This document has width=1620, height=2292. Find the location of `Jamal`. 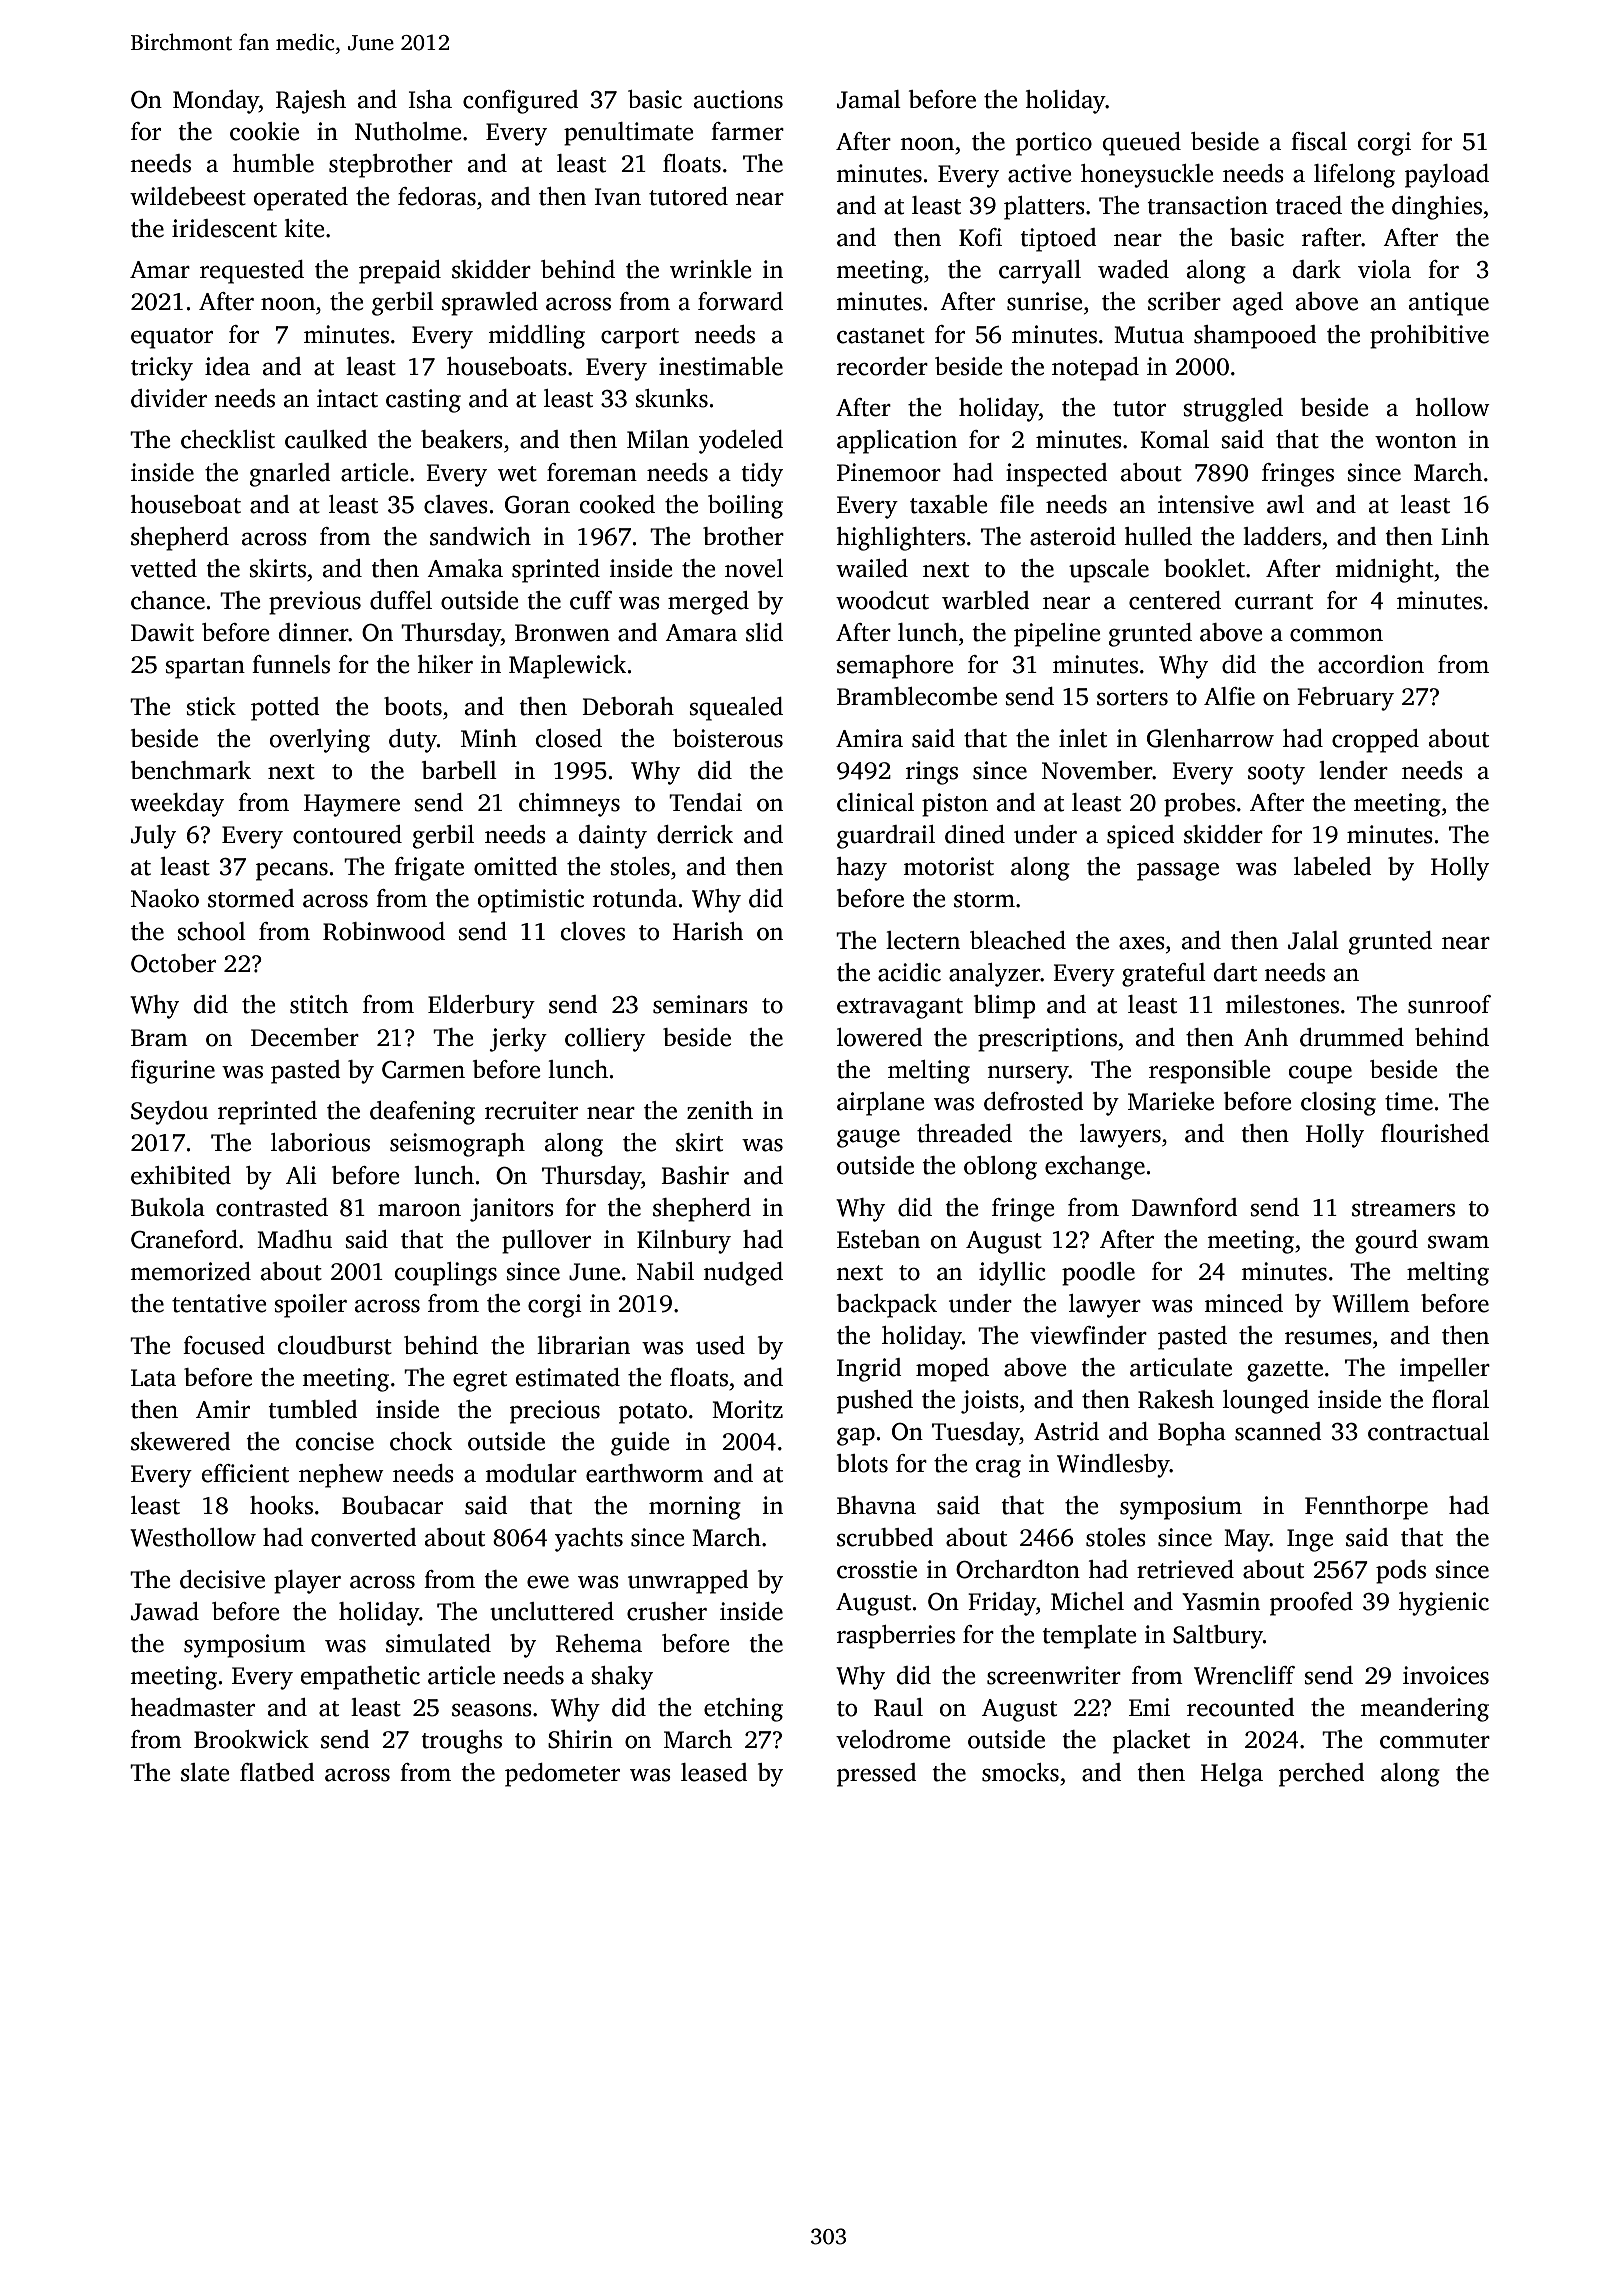

Jamal is located at coordinates (869, 99).
